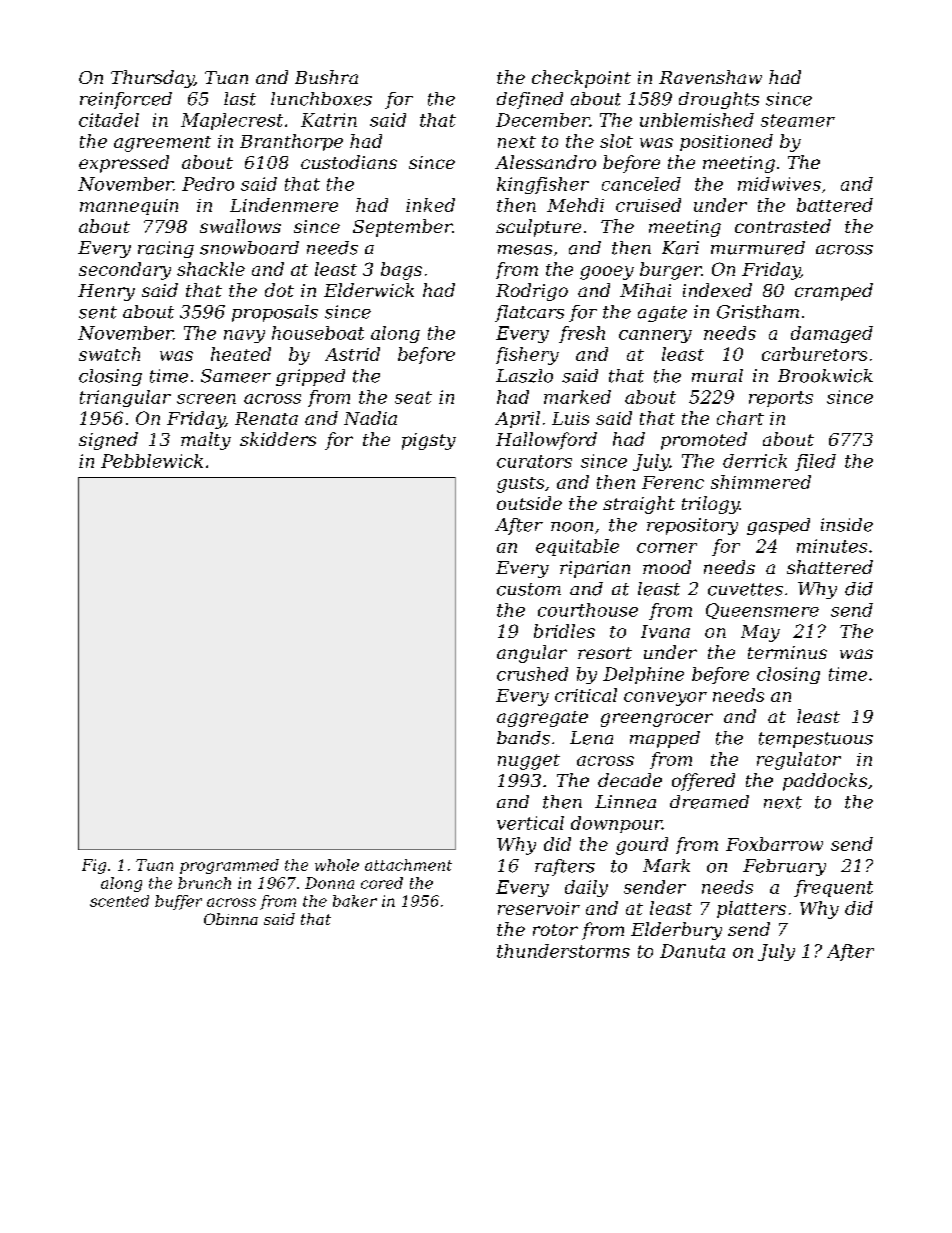 Image resolution: width=952 pixels, height=1233 pixels. What do you see at coordinates (329, 120) in the screenshot?
I see `Katrin` at bounding box center [329, 120].
